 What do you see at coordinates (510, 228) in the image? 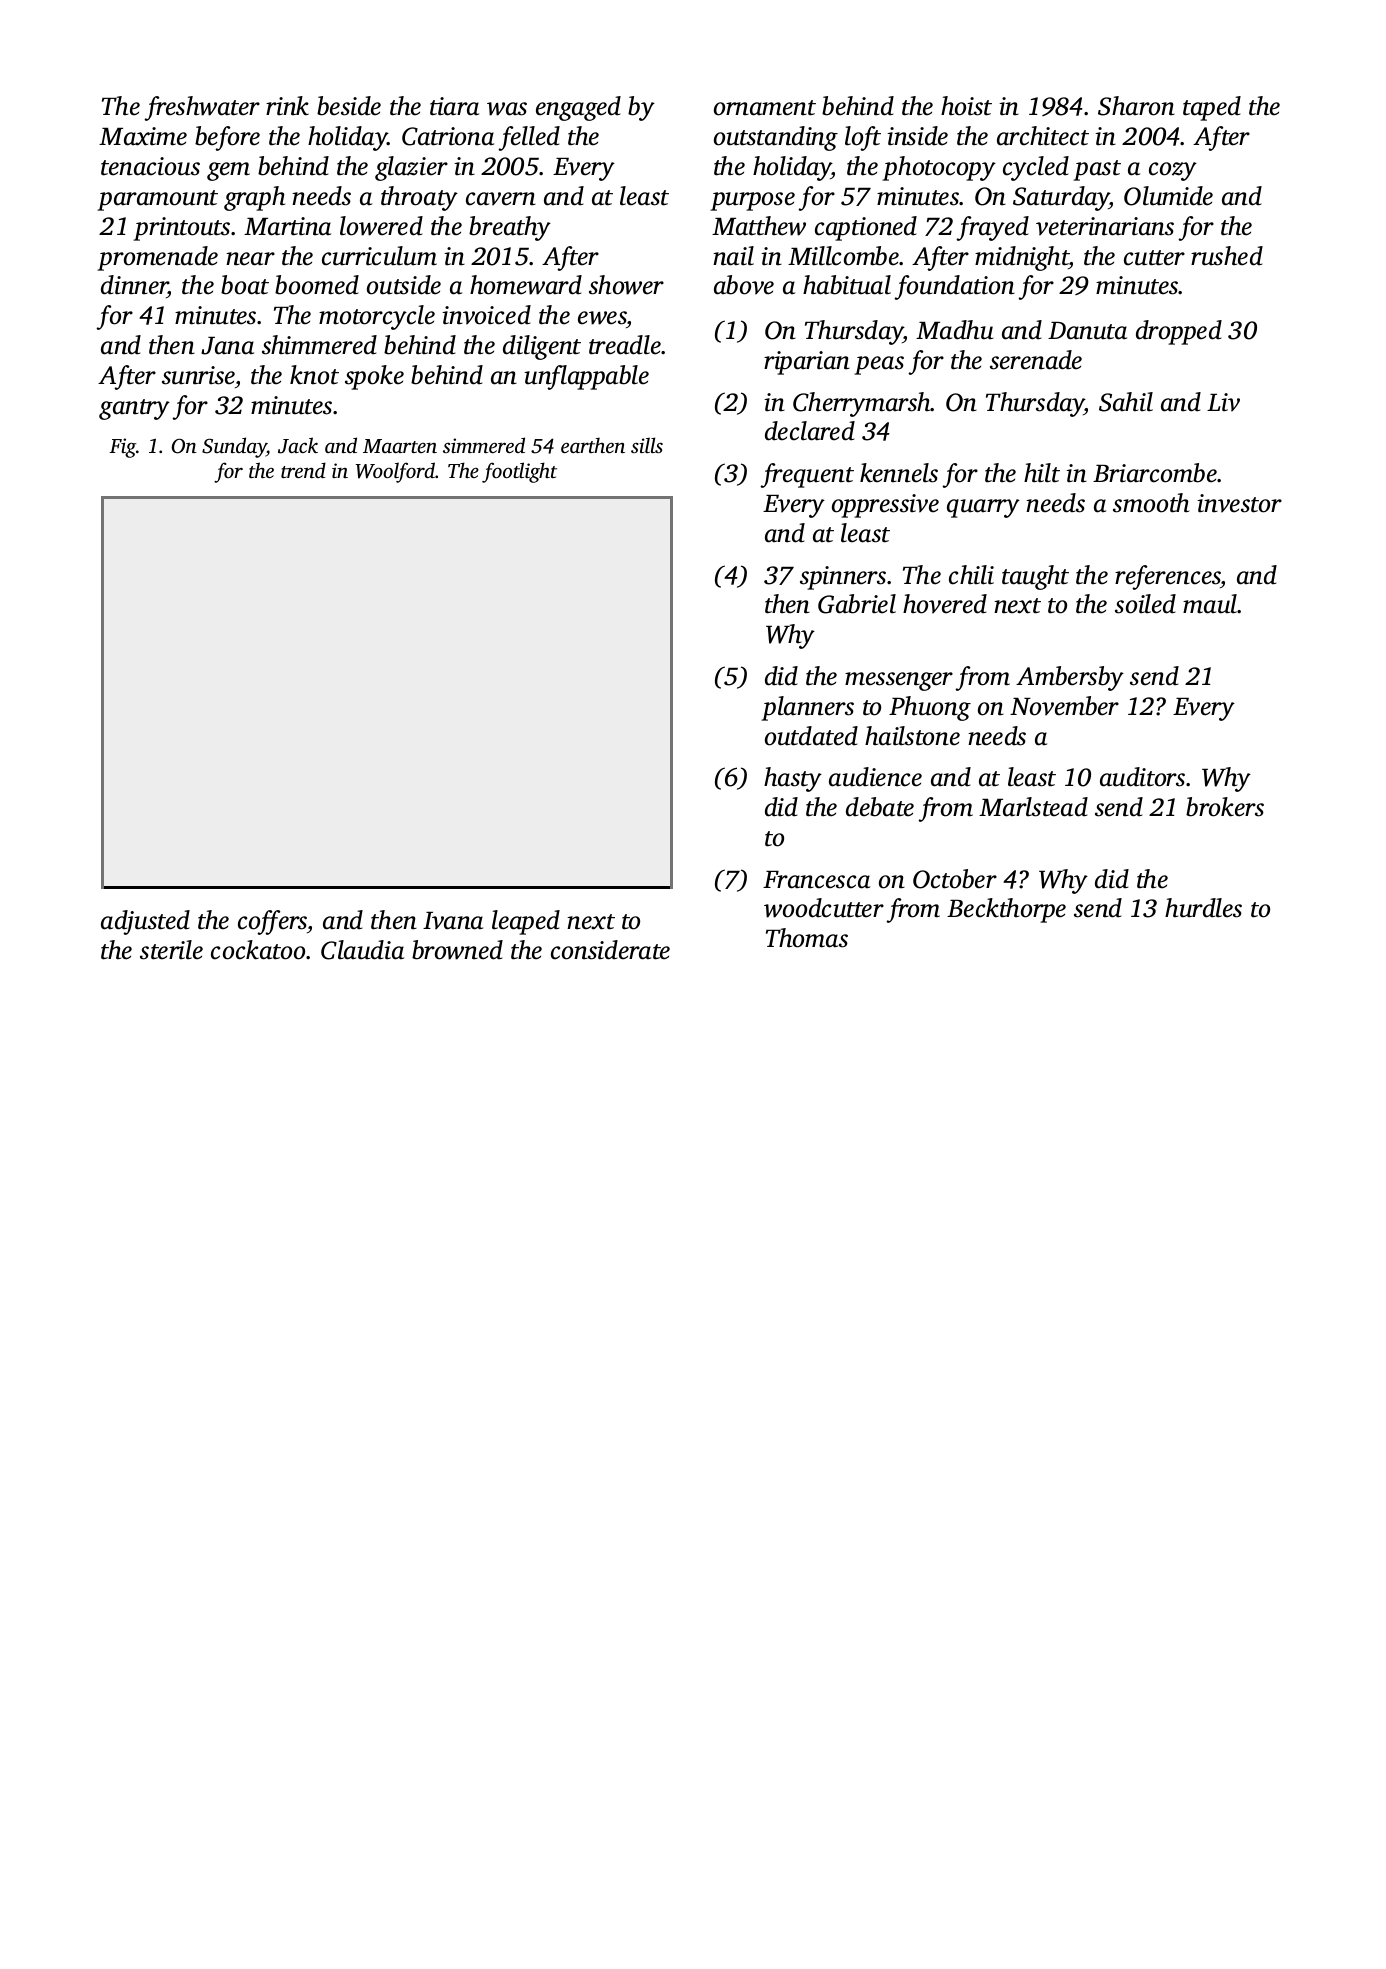
I see `breathy` at bounding box center [510, 228].
